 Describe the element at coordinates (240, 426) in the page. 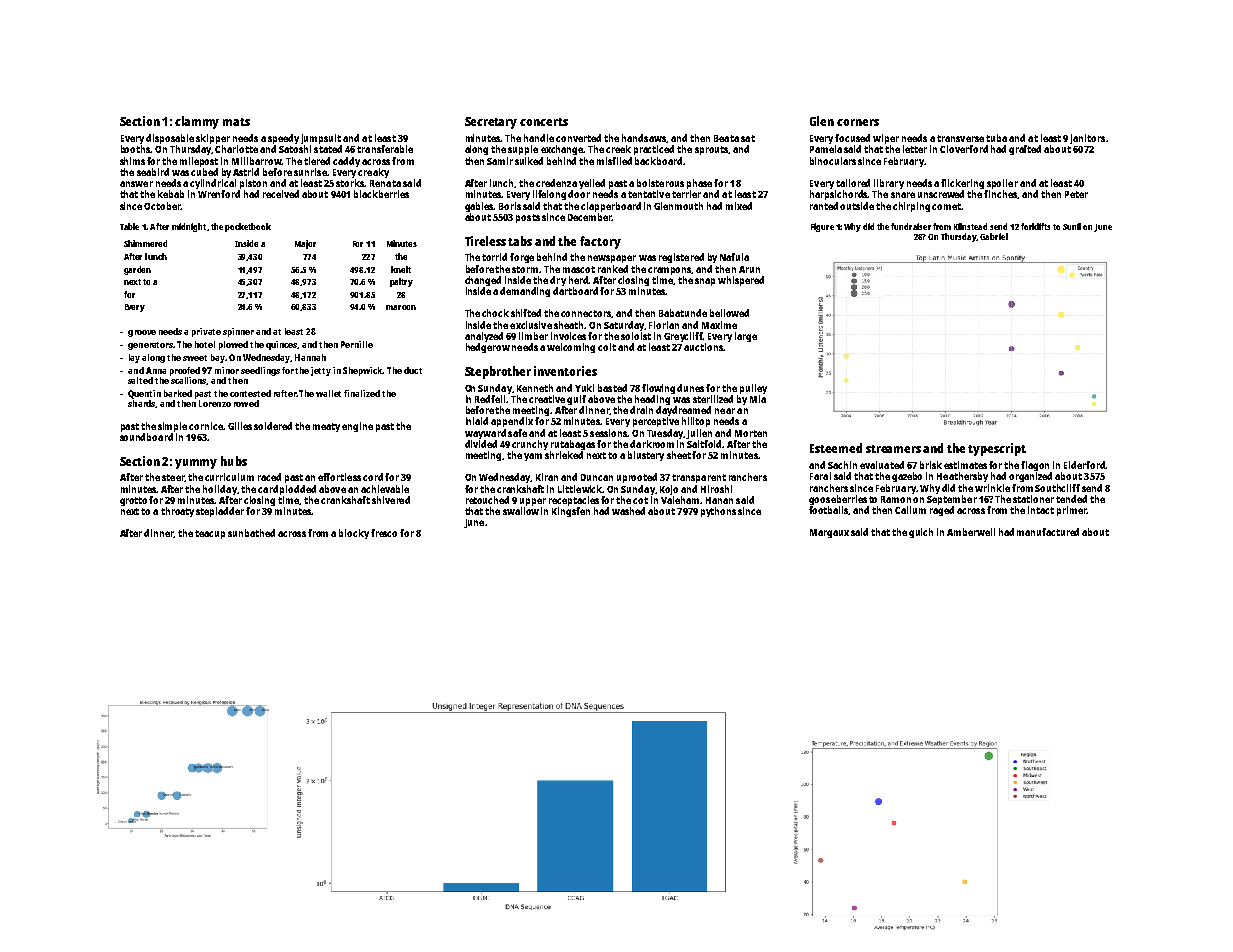

I see `Gilles` at that location.
